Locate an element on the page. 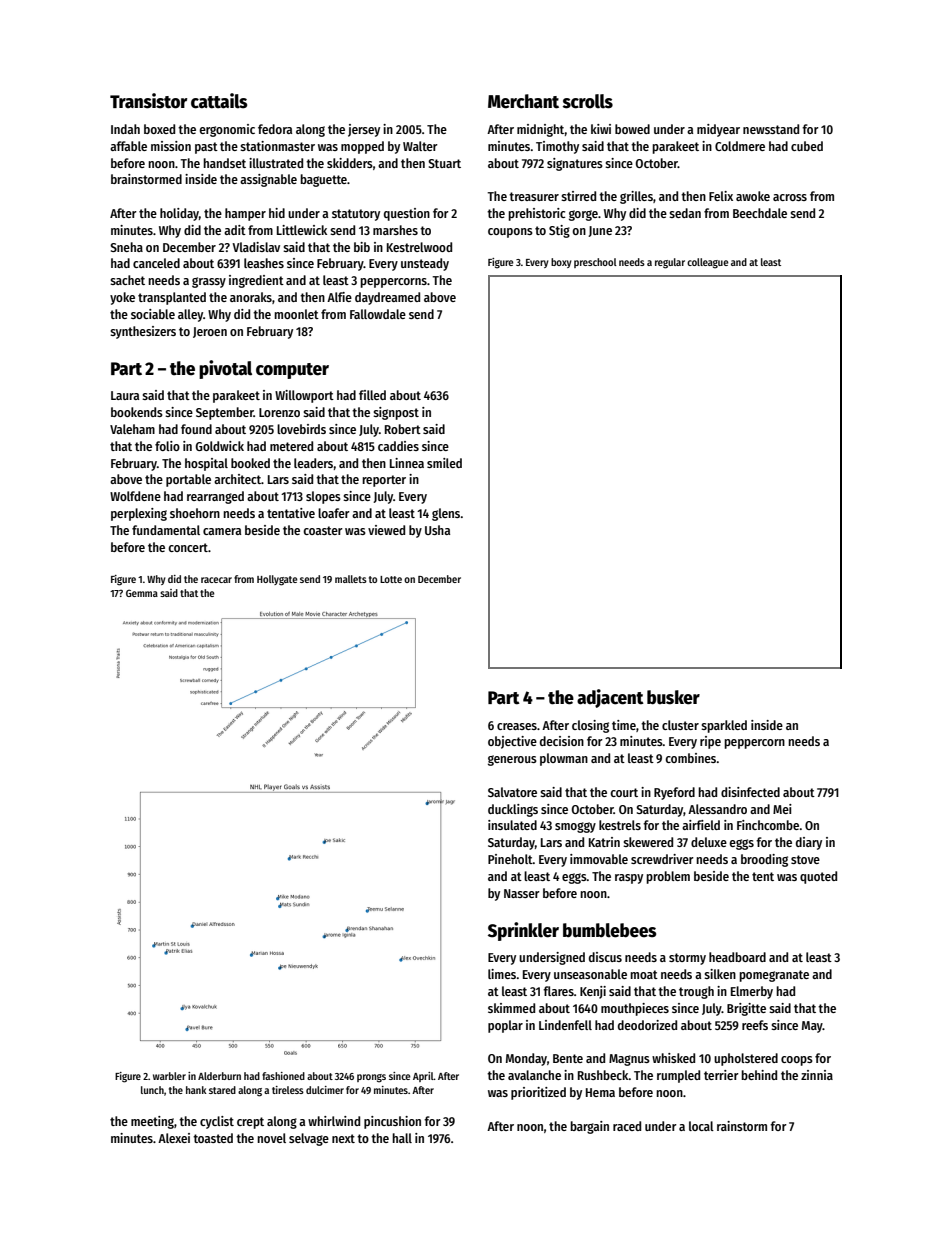 The image size is (952, 1233). smiled is located at coordinates (444, 463).
